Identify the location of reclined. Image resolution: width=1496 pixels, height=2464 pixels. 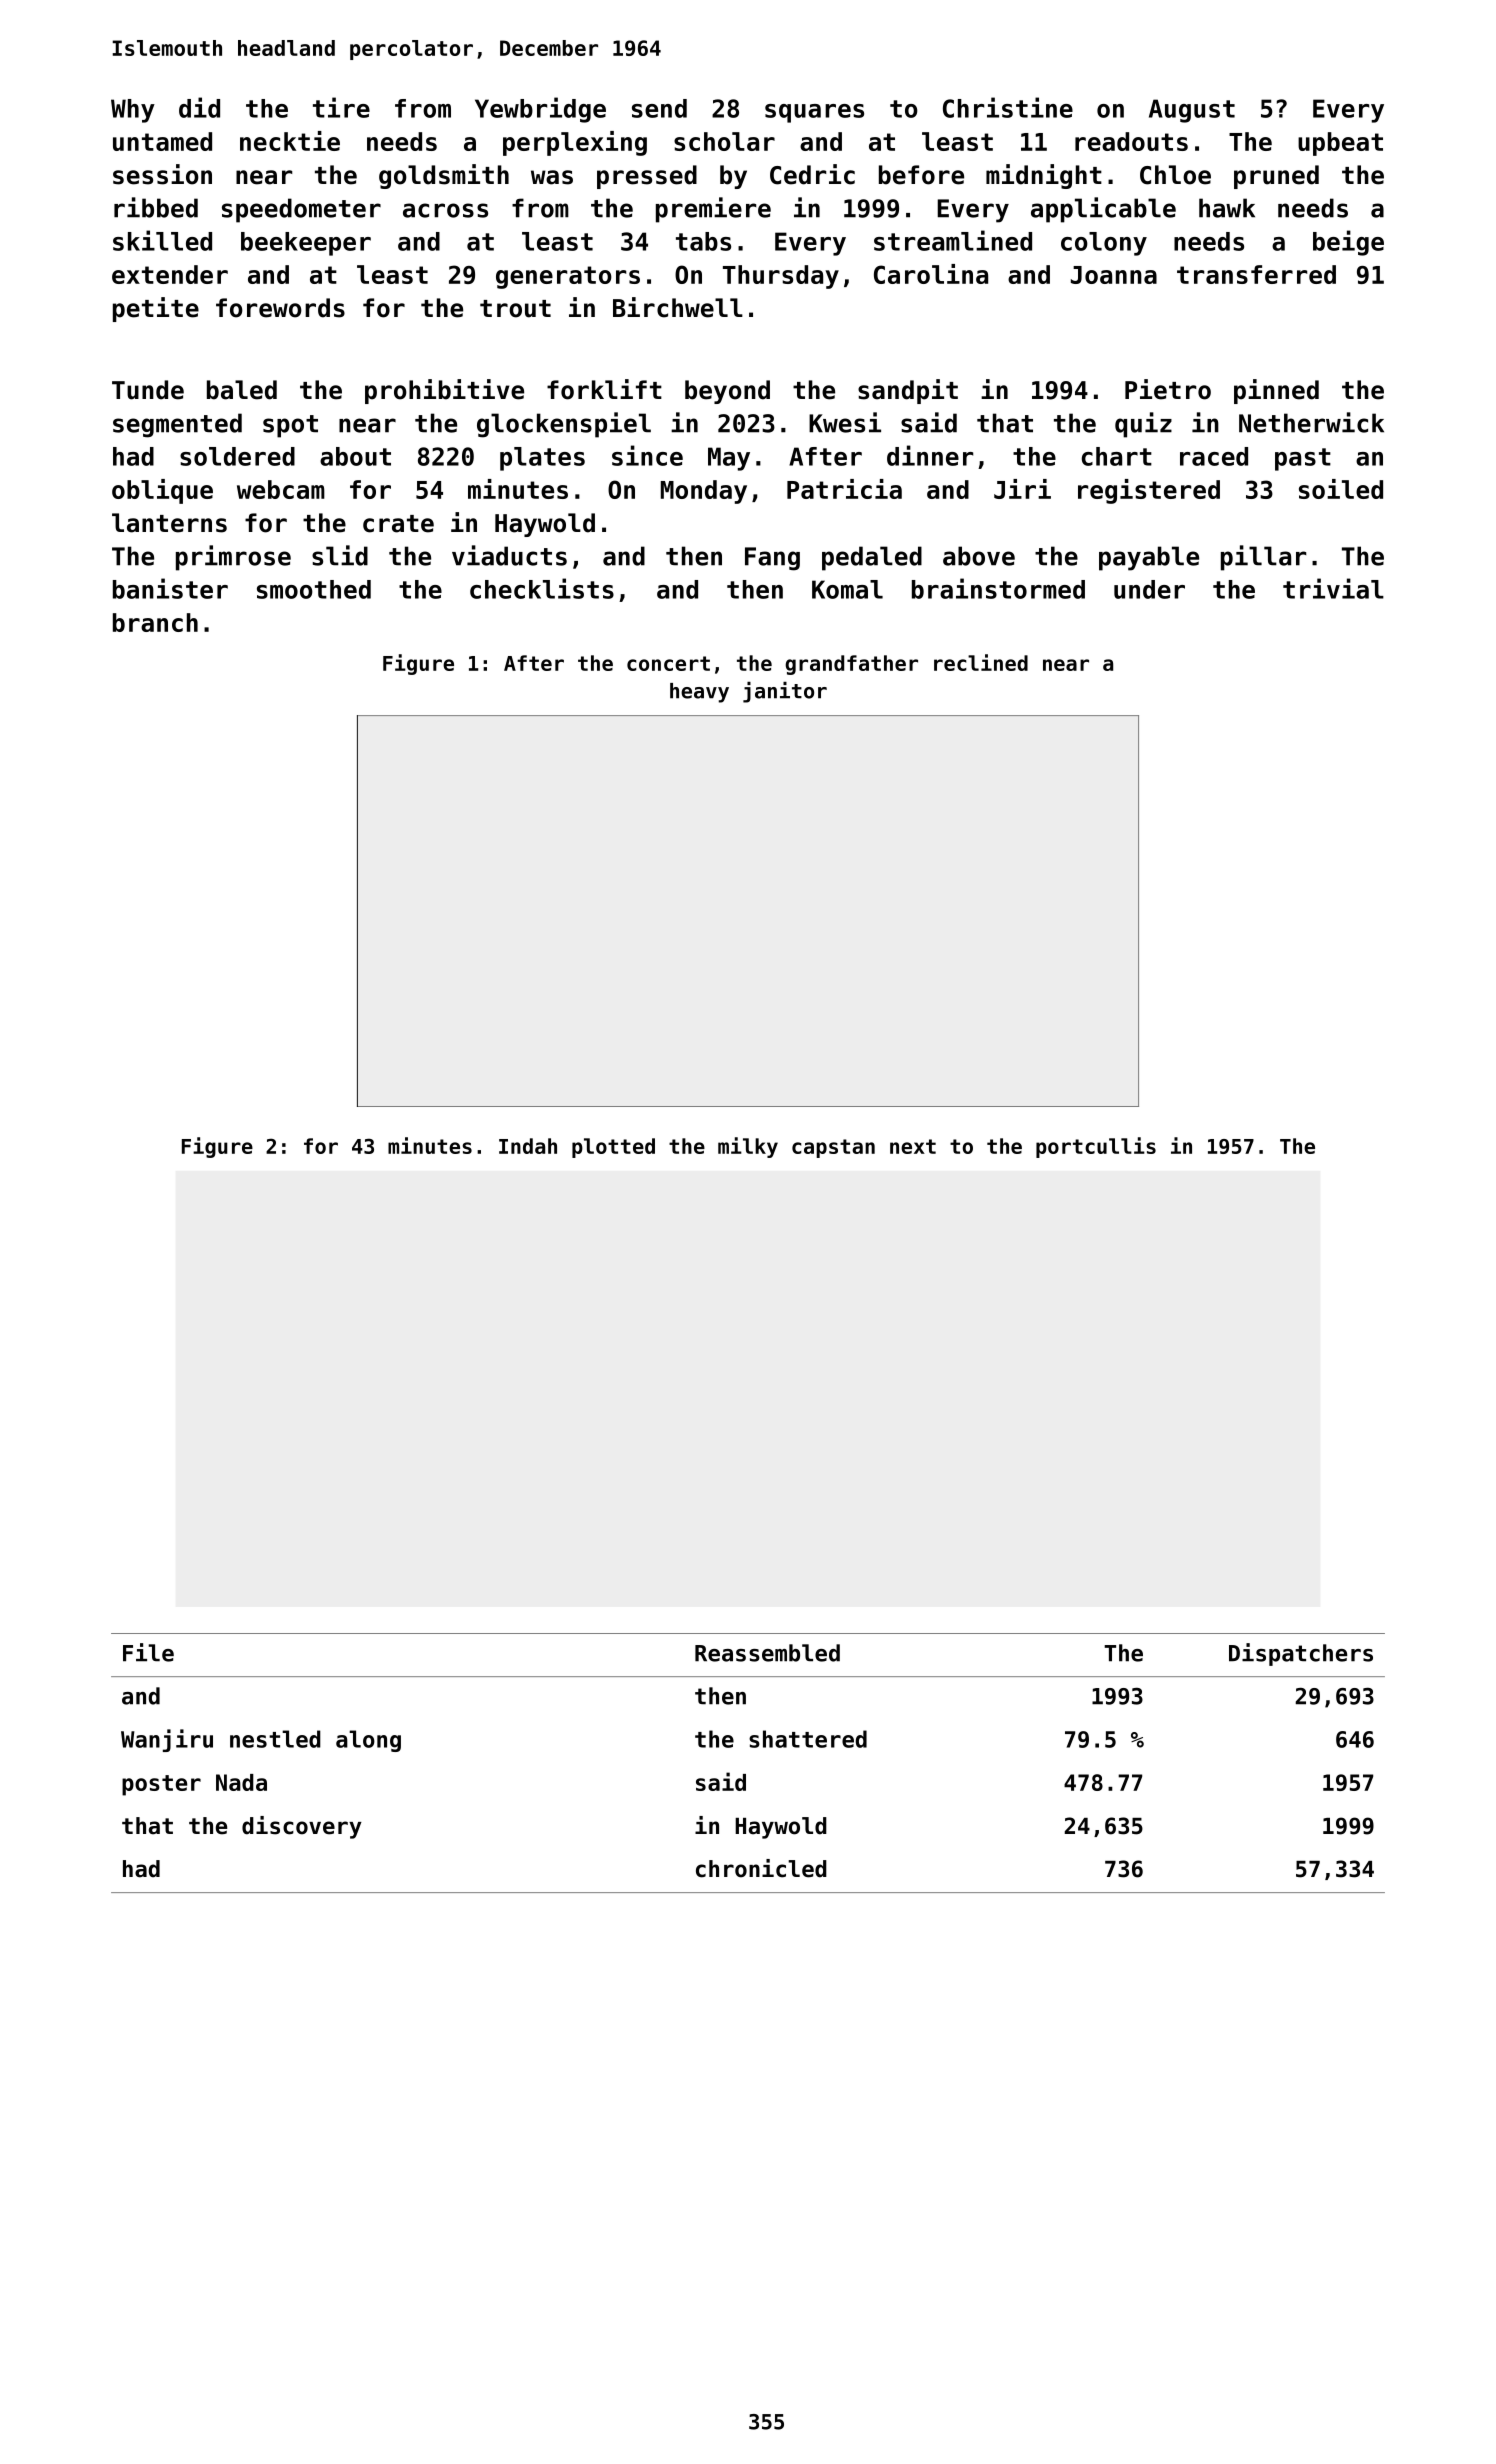
(981, 662).
